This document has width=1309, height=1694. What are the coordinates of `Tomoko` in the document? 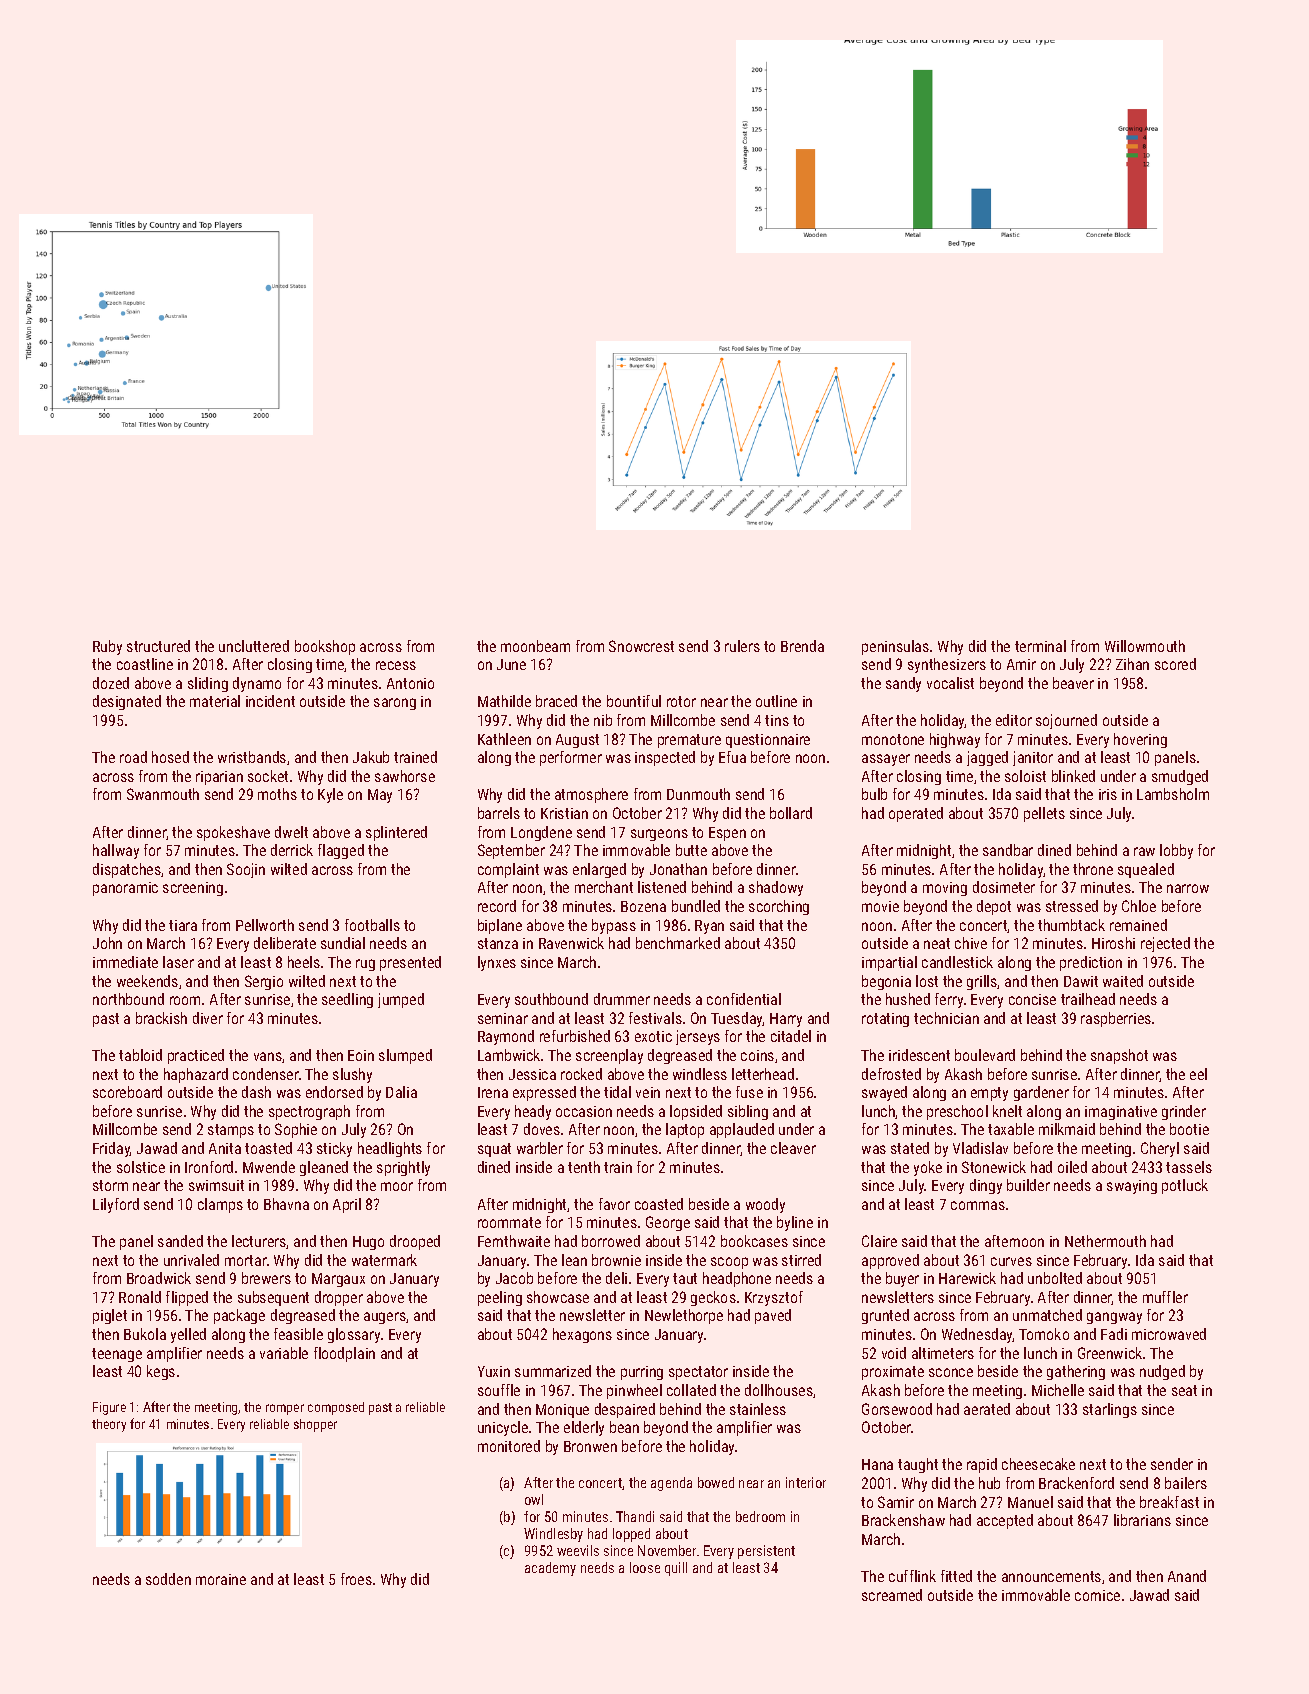 It's located at (1044, 1334).
